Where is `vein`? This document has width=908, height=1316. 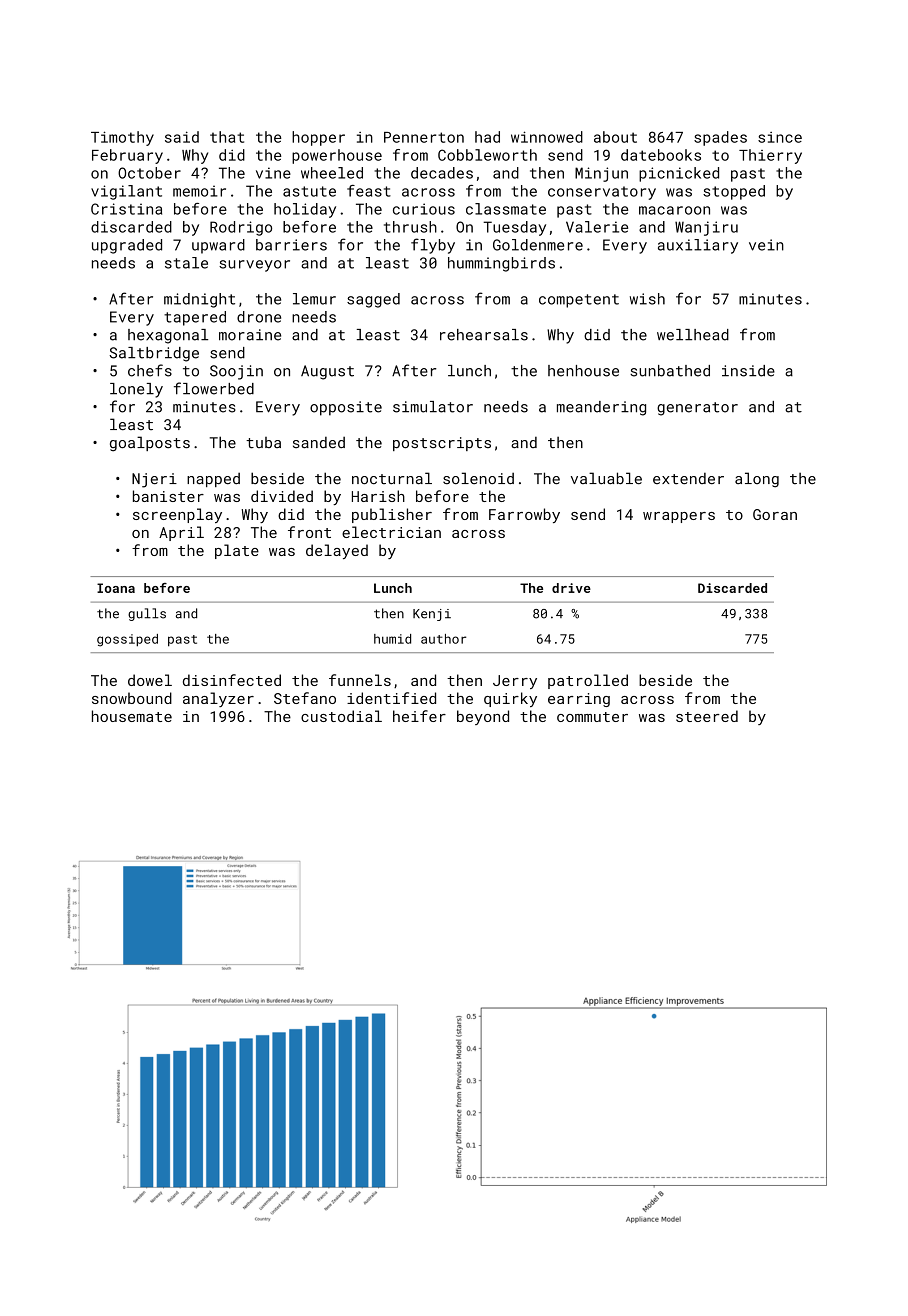
vein is located at coordinates (766, 245).
